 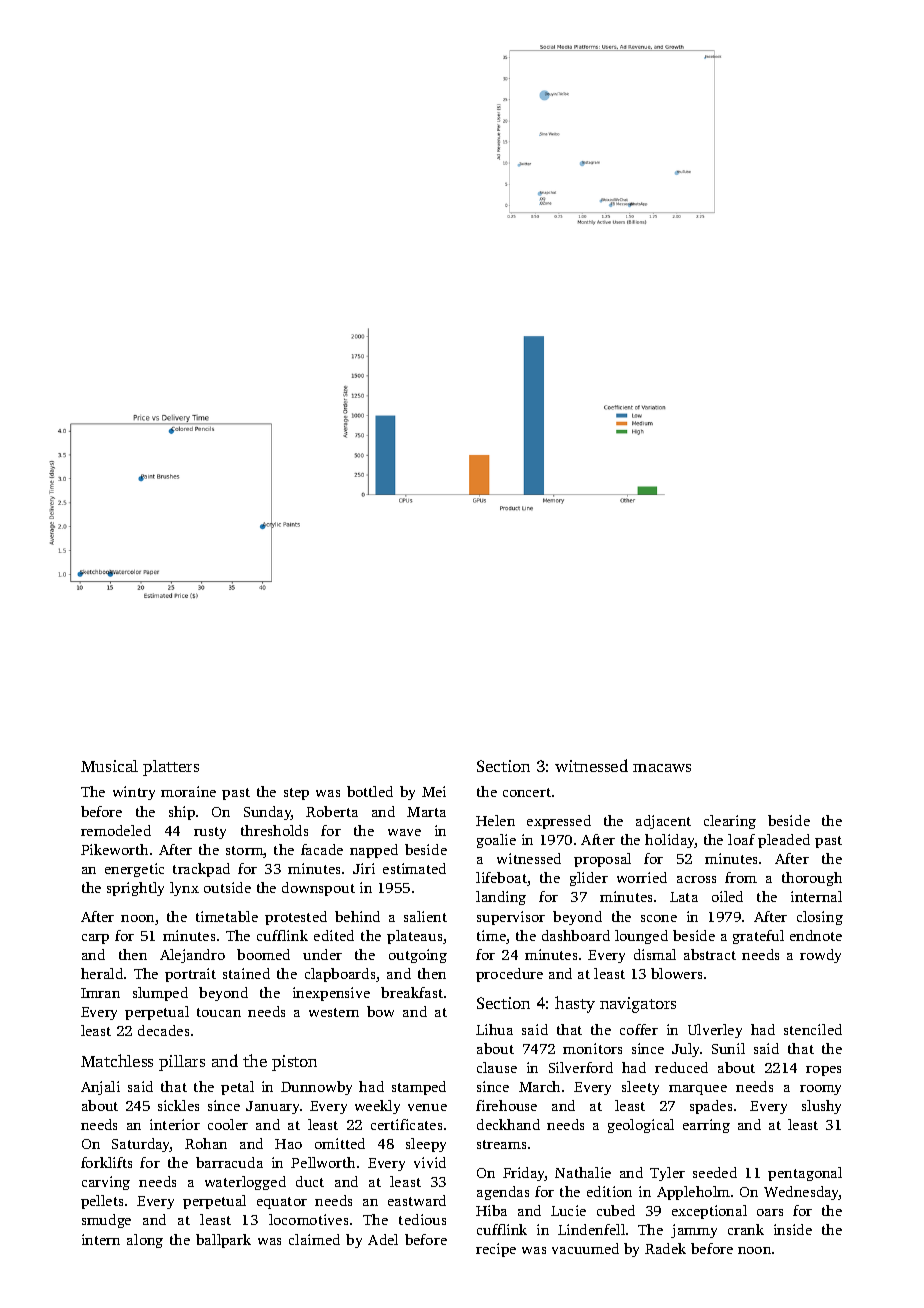 What do you see at coordinates (820, 918) in the document?
I see `closing` at bounding box center [820, 918].
